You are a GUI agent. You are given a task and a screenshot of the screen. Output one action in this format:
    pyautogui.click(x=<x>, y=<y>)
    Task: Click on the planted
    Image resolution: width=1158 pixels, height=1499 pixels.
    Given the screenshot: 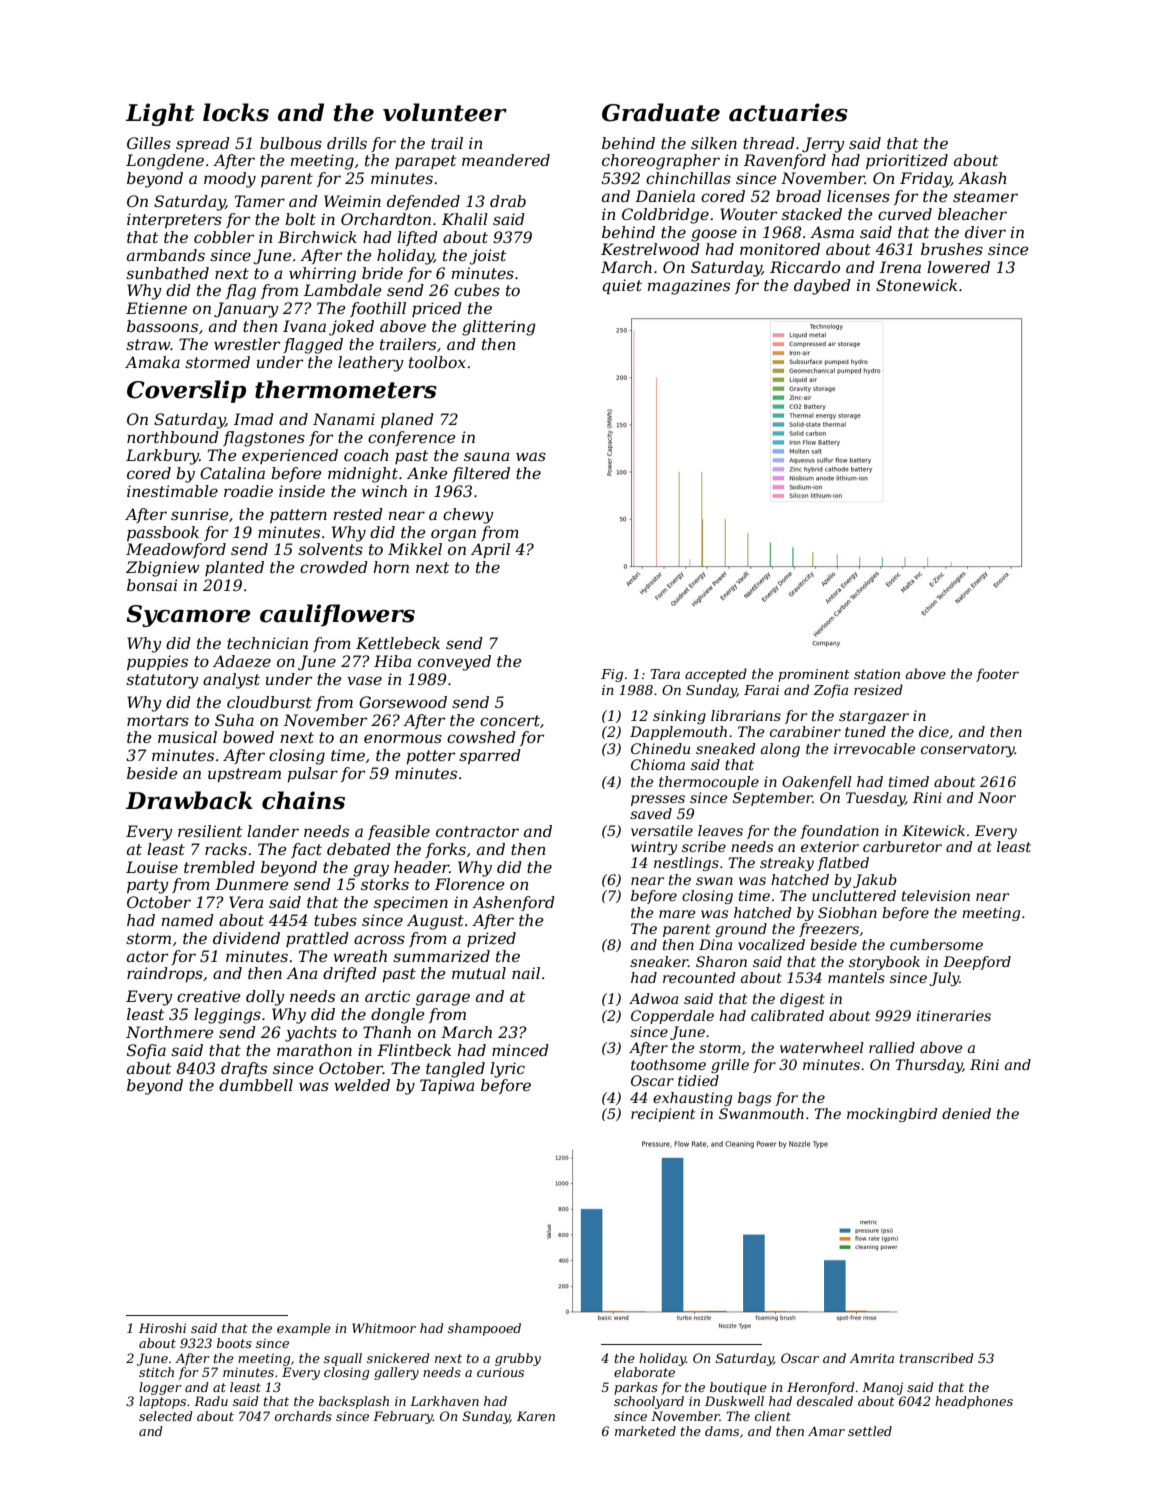 What is the action you would take?
    pyautogui.click(x=234, y=568)
